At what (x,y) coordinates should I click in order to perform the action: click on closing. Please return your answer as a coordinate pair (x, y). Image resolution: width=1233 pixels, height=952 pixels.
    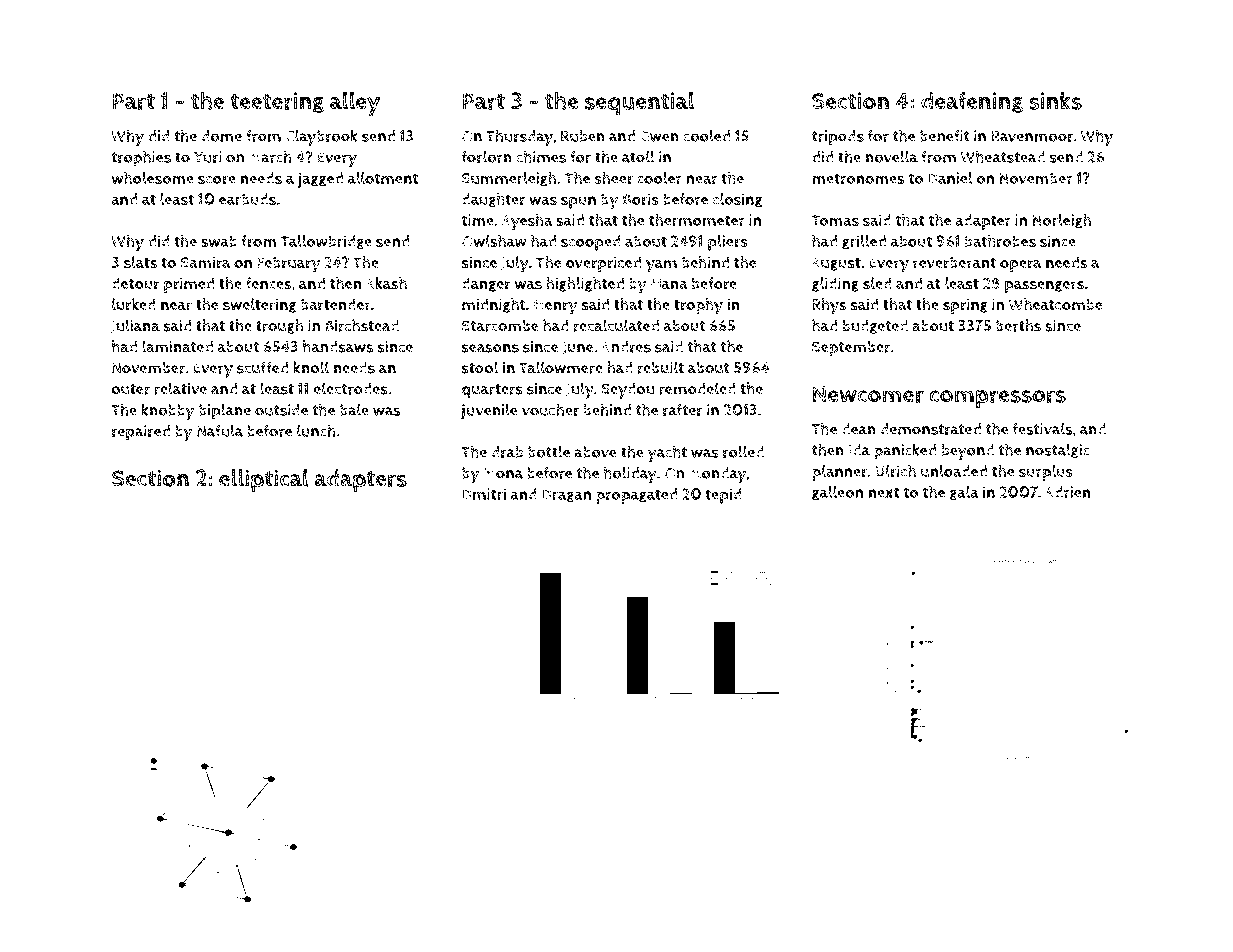
    Looking at the image, I should click on (738, 200).
